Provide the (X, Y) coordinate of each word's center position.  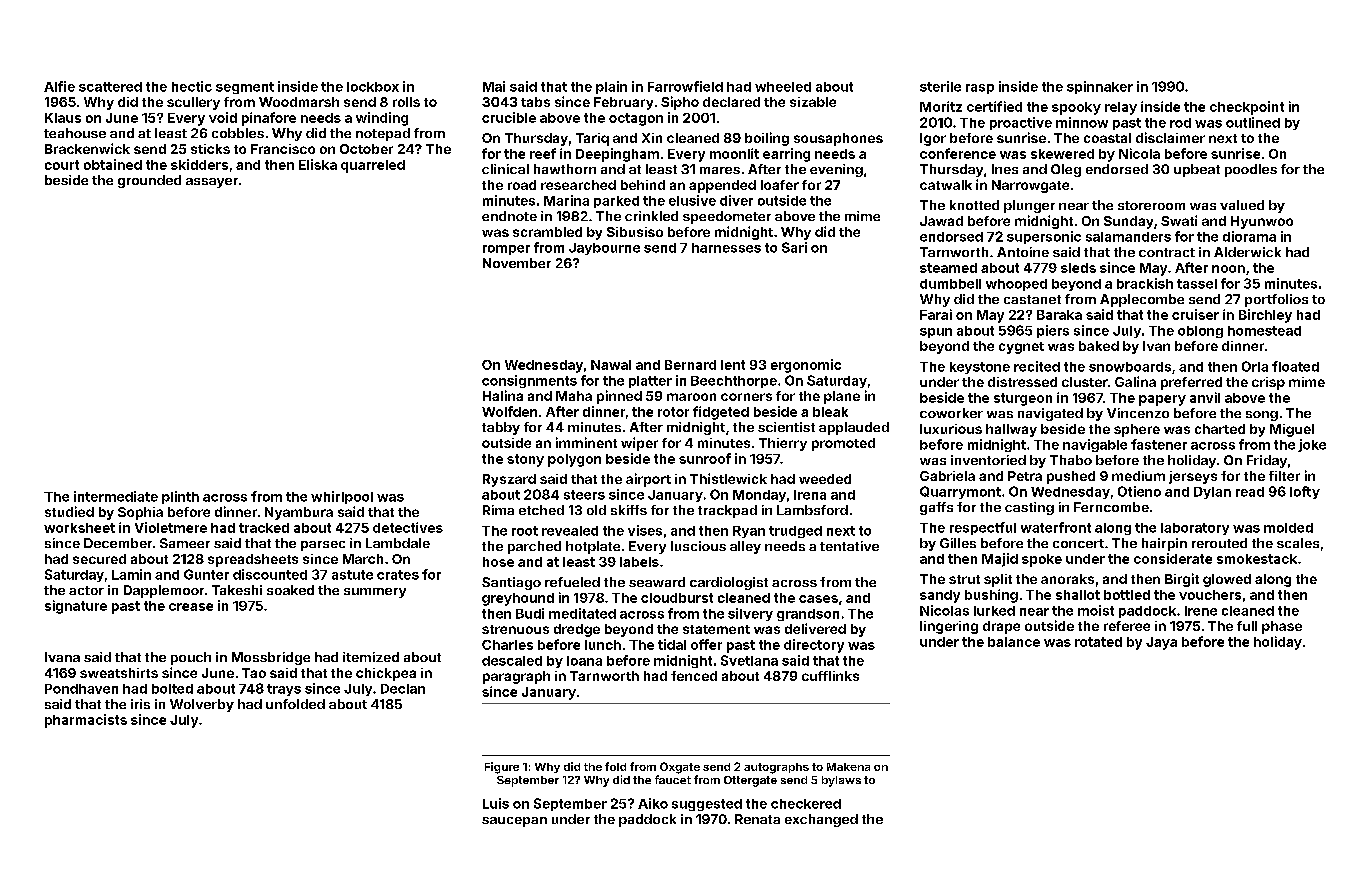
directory (814, 646)
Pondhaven (81, 689)
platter (650, 382)
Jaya (1161, 643)
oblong (1200, 332)
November (517, 263)
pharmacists (86, 721)
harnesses (726, 248)
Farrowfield (685, 86)
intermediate (116, 496)
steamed (948, 268)
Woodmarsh (299, 102)
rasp (980, 89)
